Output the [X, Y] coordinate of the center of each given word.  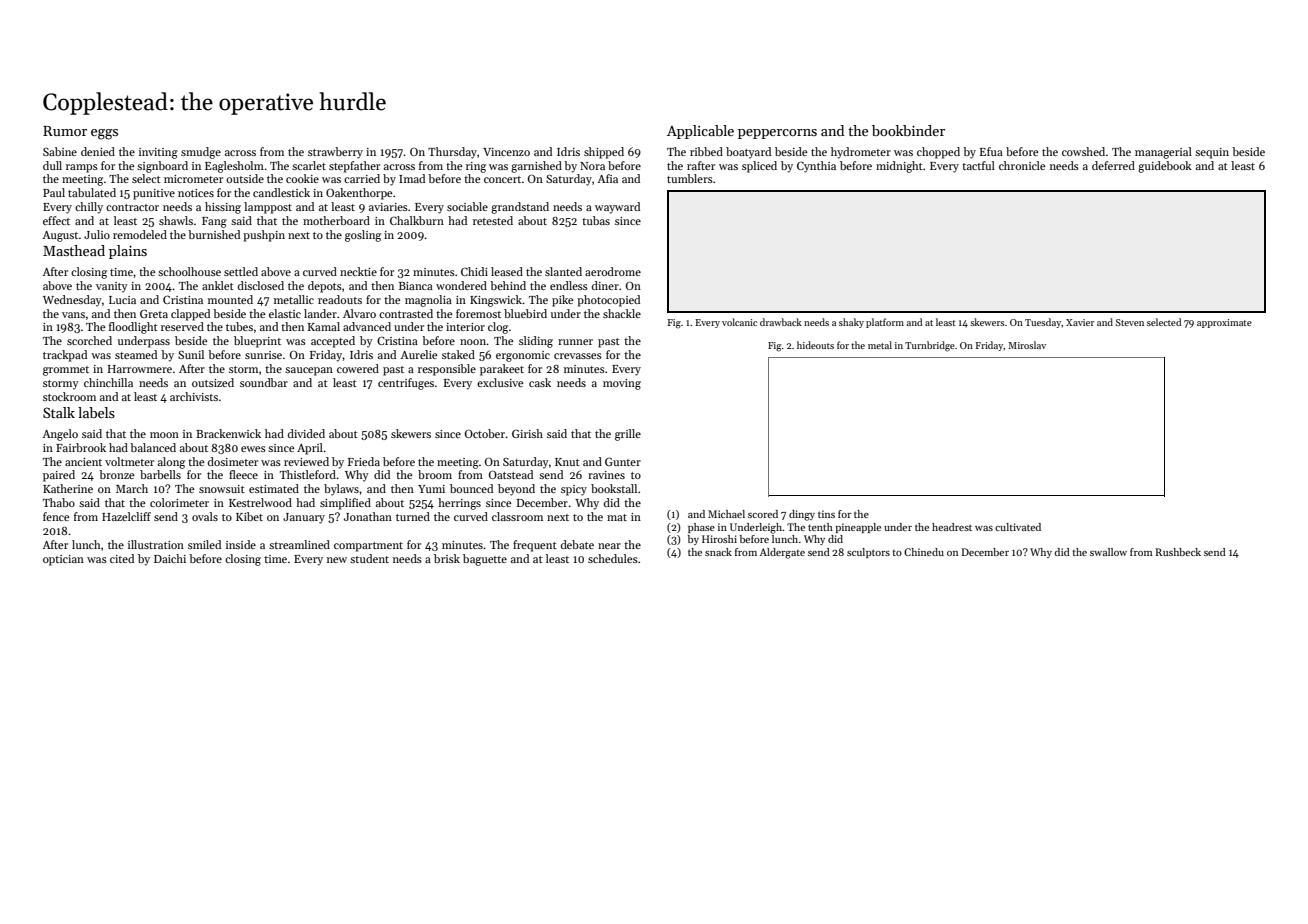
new [337, 560]
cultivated [1018, 527]
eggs [104, 134]
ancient [83, 462]
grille [628, 435]
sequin [1212, 153]
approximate [1224, 323]
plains [128, 252]
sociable [467, 206]
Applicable [700, 132]
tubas [596, 220]
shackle [622, 313]
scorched [89, 340]
